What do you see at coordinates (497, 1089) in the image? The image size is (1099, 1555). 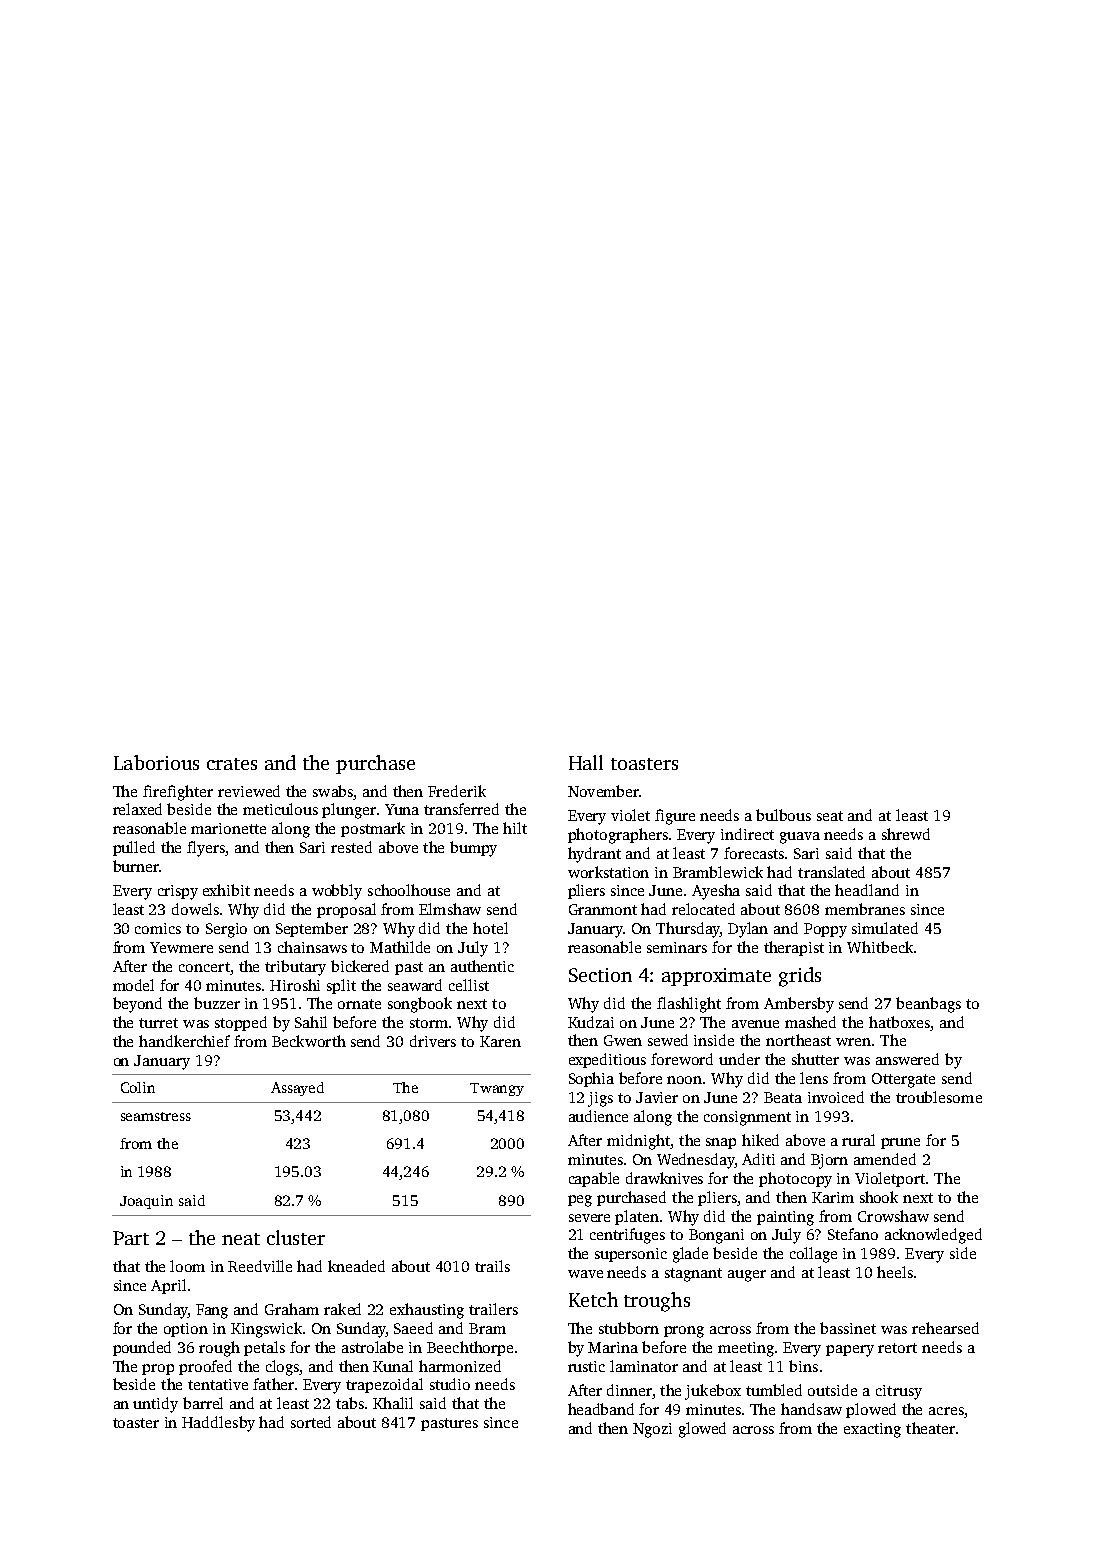 I see `Twangy` at bounding box center [497, 1089].
